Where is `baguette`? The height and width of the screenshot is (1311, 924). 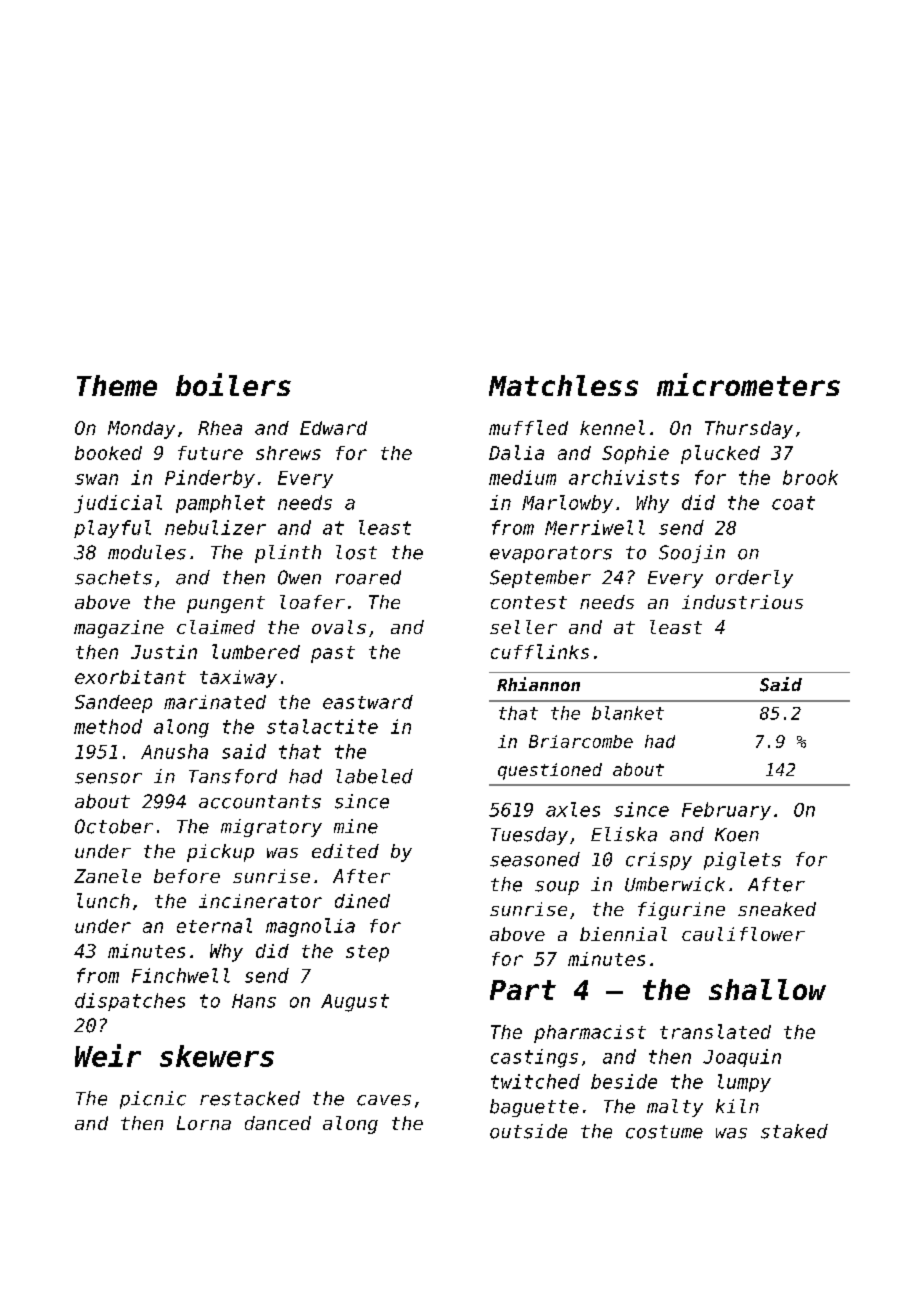 baguette is located at coordinates (534, 1108).
